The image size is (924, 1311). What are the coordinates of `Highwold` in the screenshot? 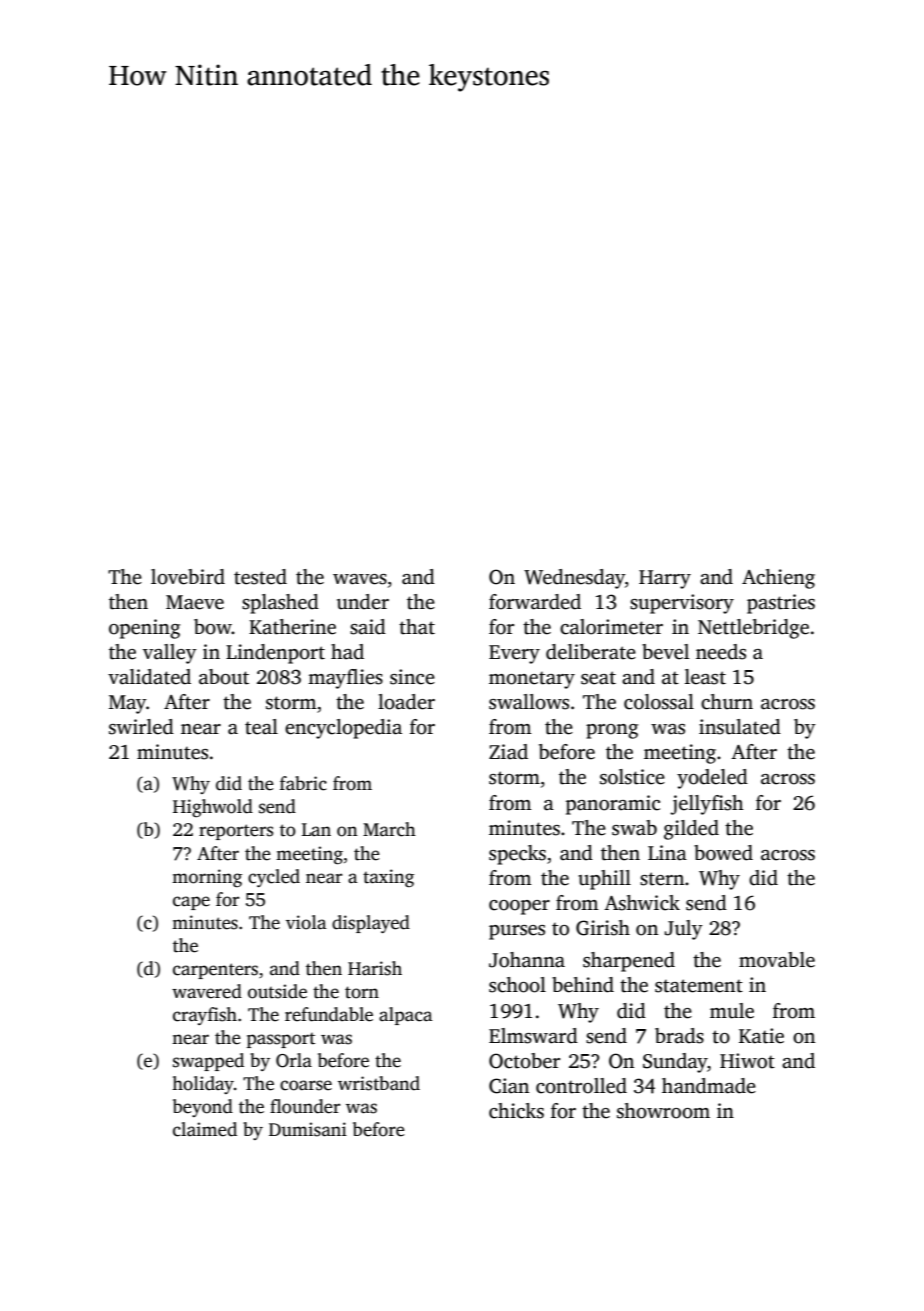 It's located at (213, 808).
